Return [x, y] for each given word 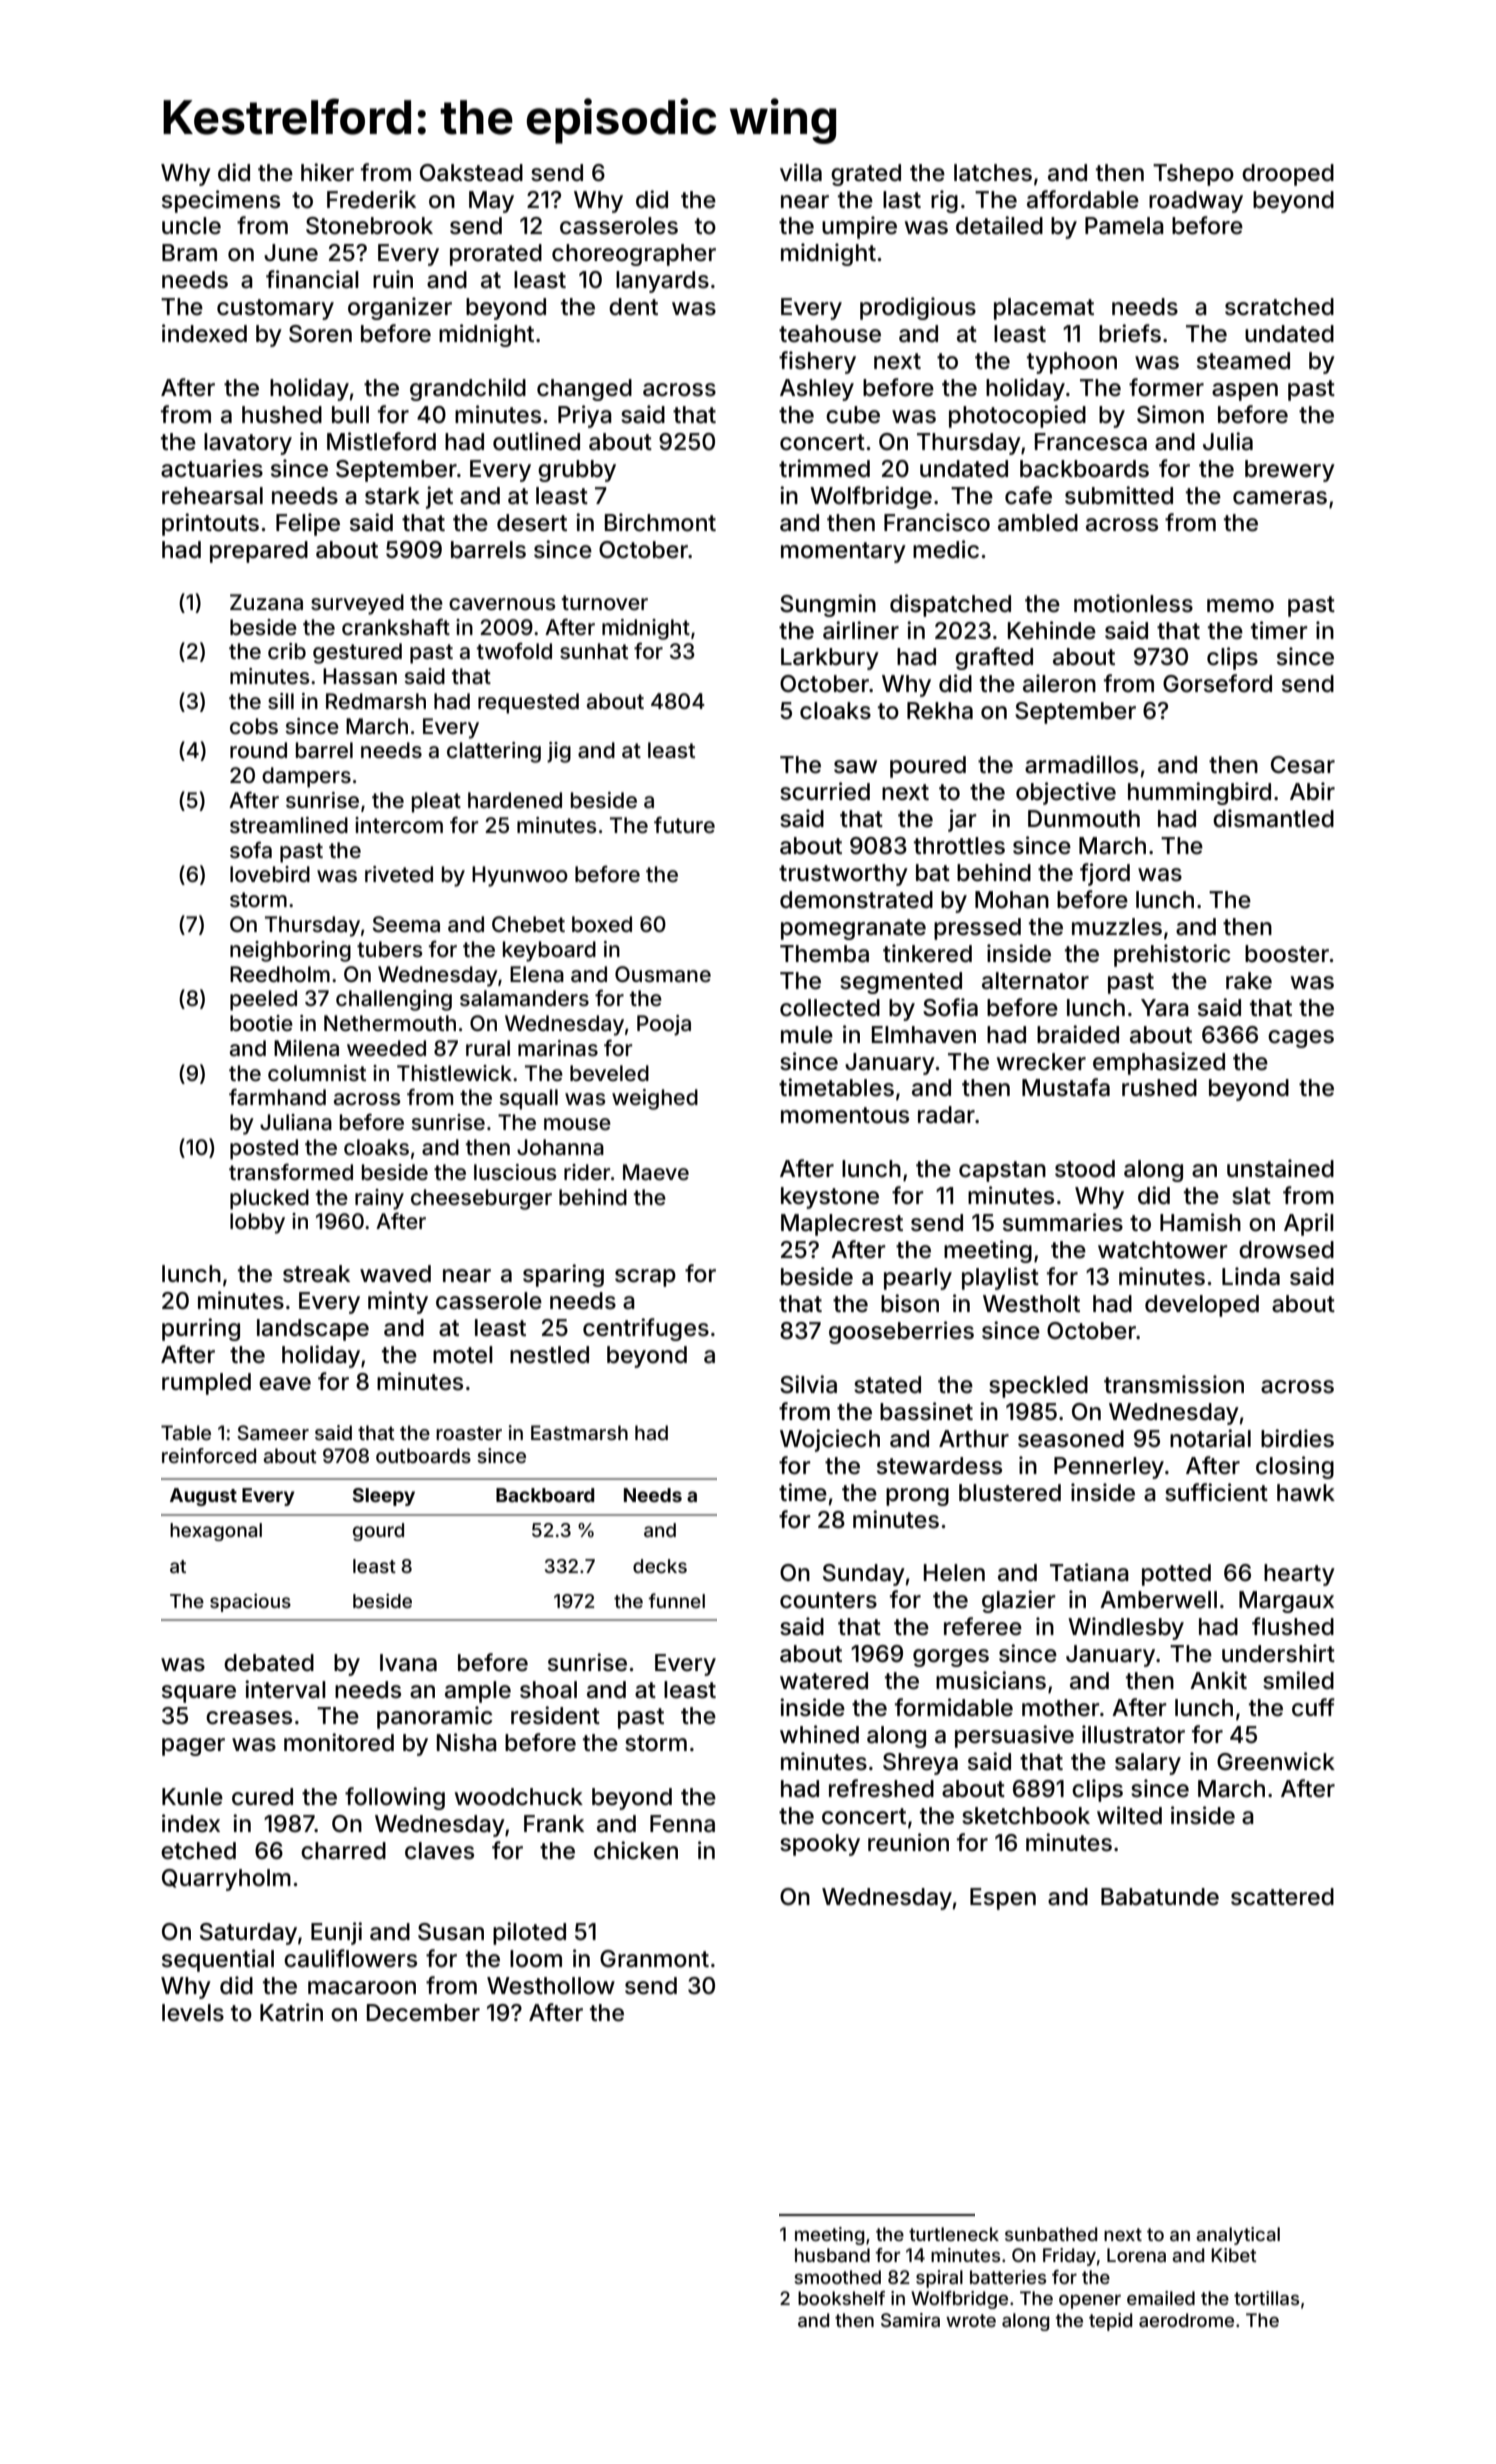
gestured [357, 653]
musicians [991, 1680]
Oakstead [471, 173]
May [491, 202]
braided [1078, 1034]
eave [285, 1384]
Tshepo [1193, 175]
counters [828, 1600]
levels [193, 2013]
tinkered [927, 953]
